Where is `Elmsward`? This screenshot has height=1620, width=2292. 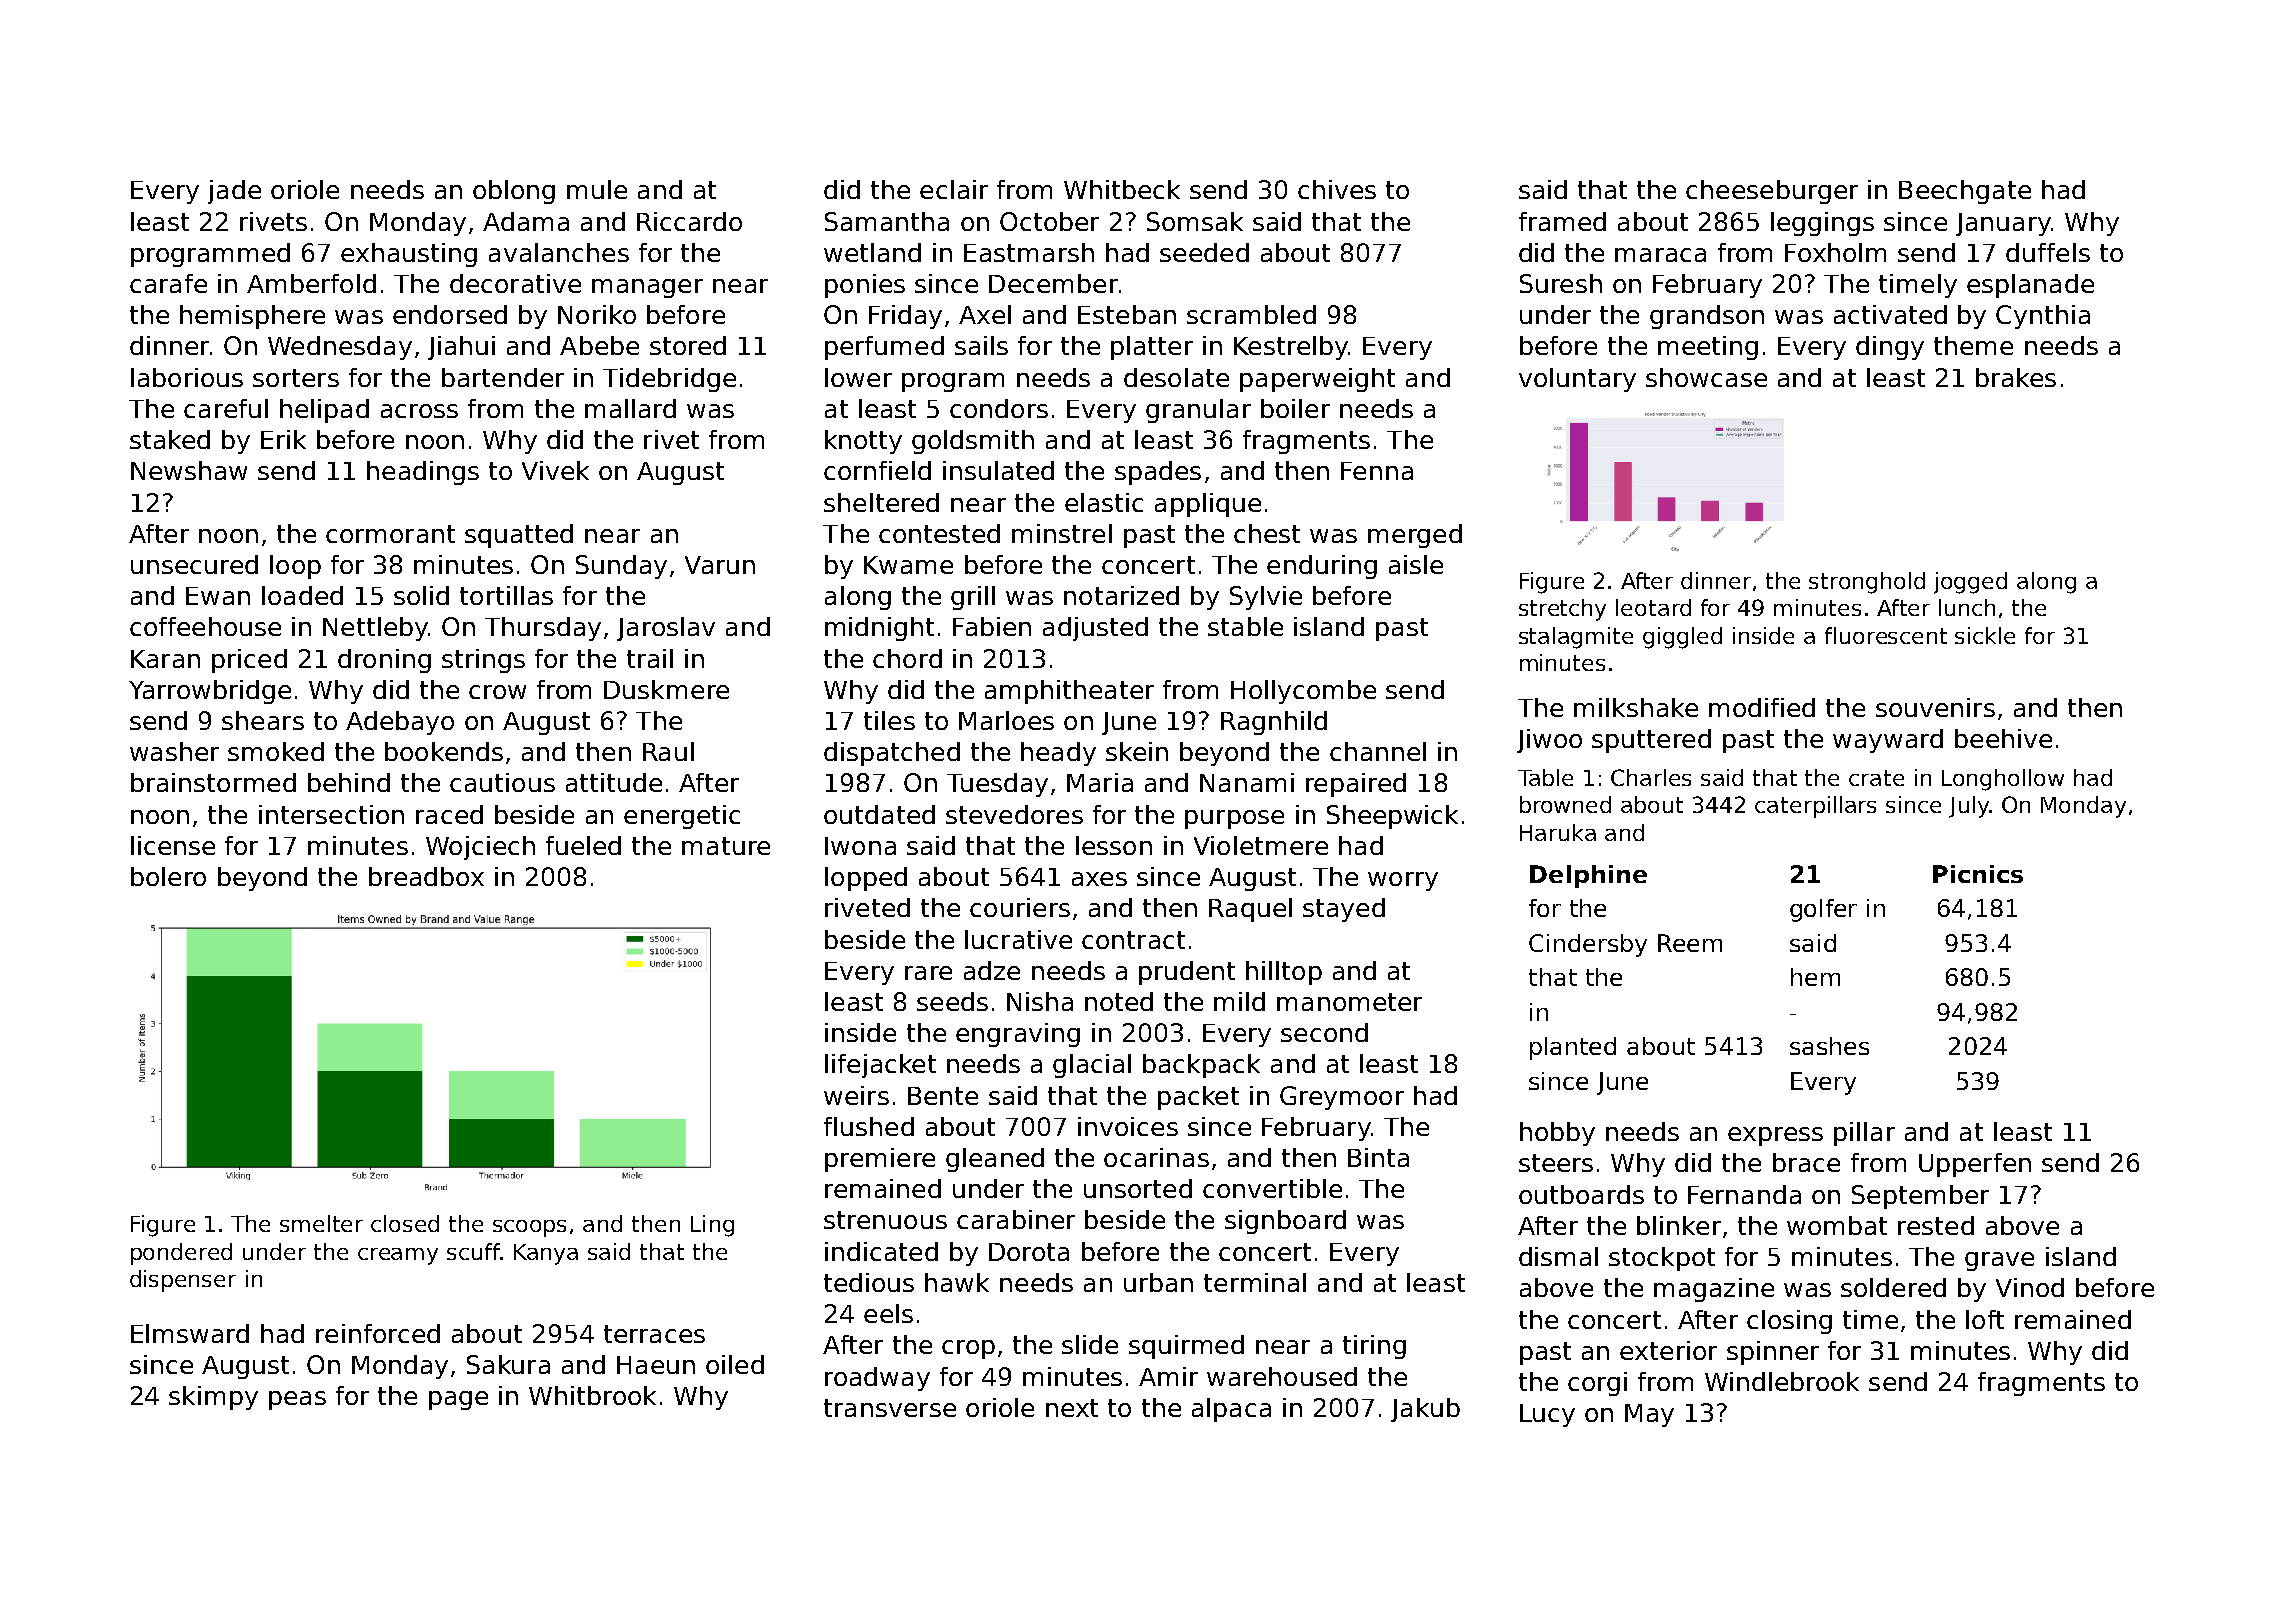 Elmsward is located at coordinates (190, 1333).
